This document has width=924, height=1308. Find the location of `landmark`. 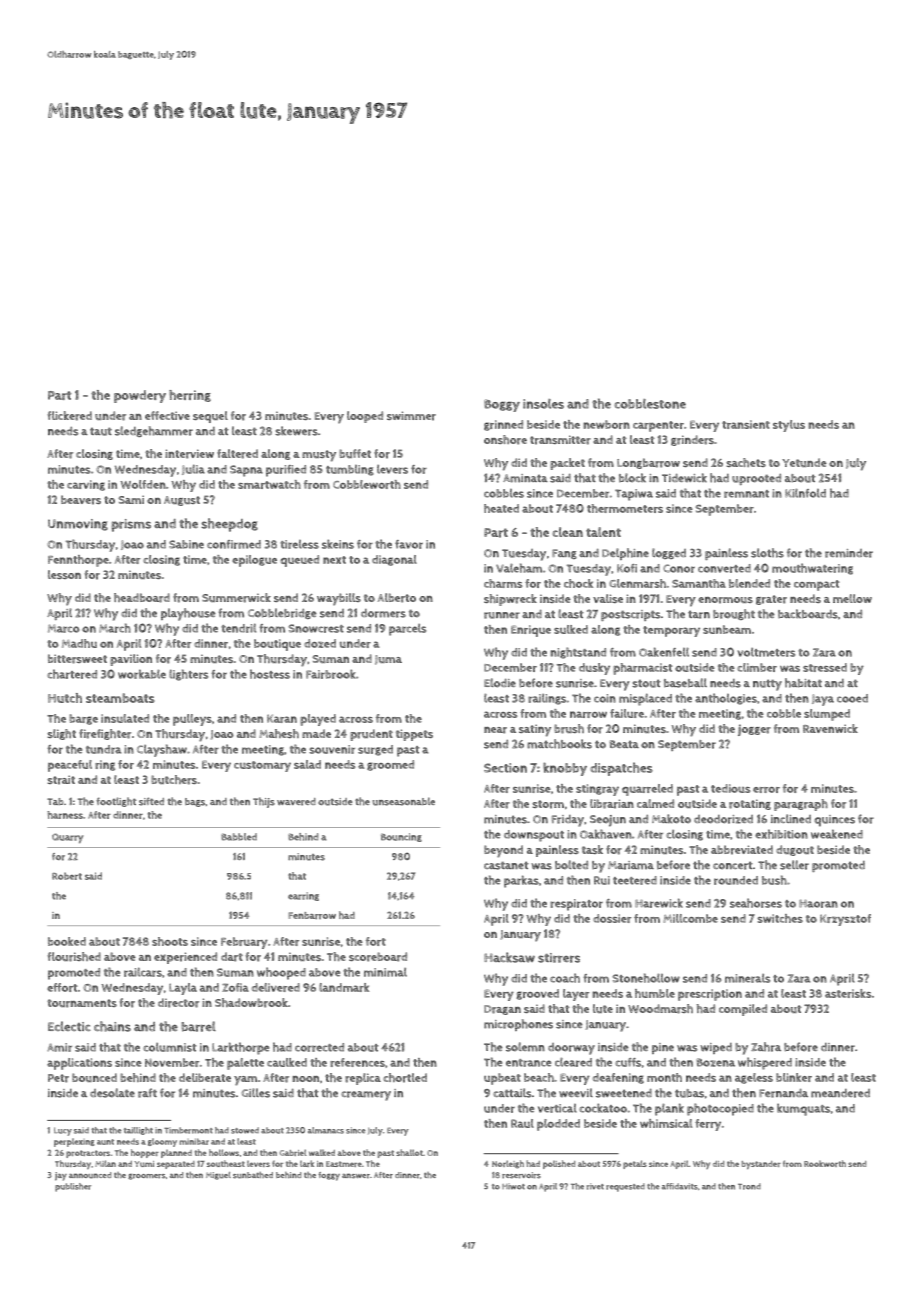

landmark is located at coordinates (344, 987).
